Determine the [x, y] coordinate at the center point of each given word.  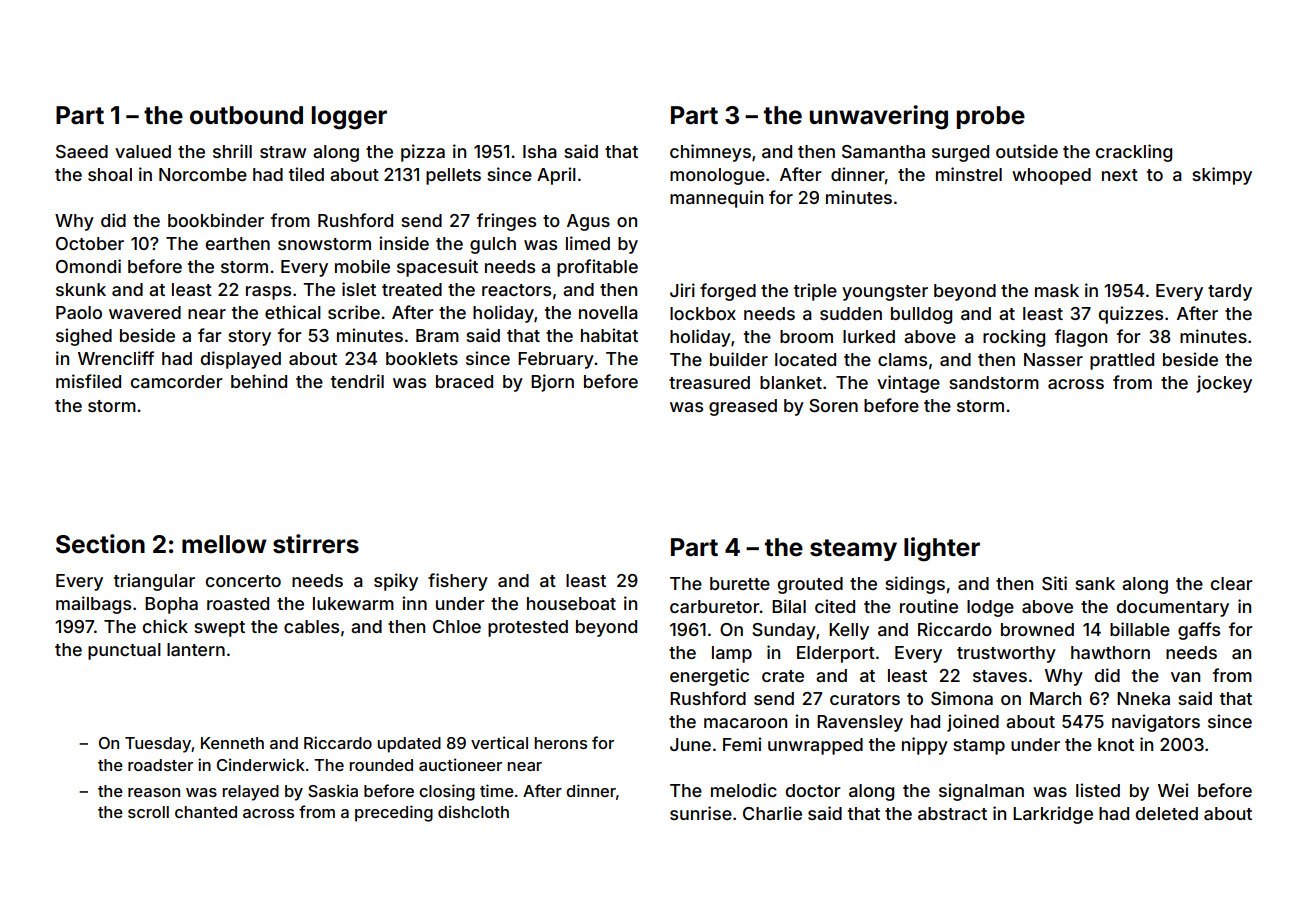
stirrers [316, 544]
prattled [1122, 361]
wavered [145, 312]
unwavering [879, 117]
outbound [246, 115]
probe [991, 117]
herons [561, 743]
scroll [148, 812]
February [556, 360]
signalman [981, 792]
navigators [1156, 723]
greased [743, 407]
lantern [196, 649]
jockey [1224, 384]
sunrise [701, 813]
